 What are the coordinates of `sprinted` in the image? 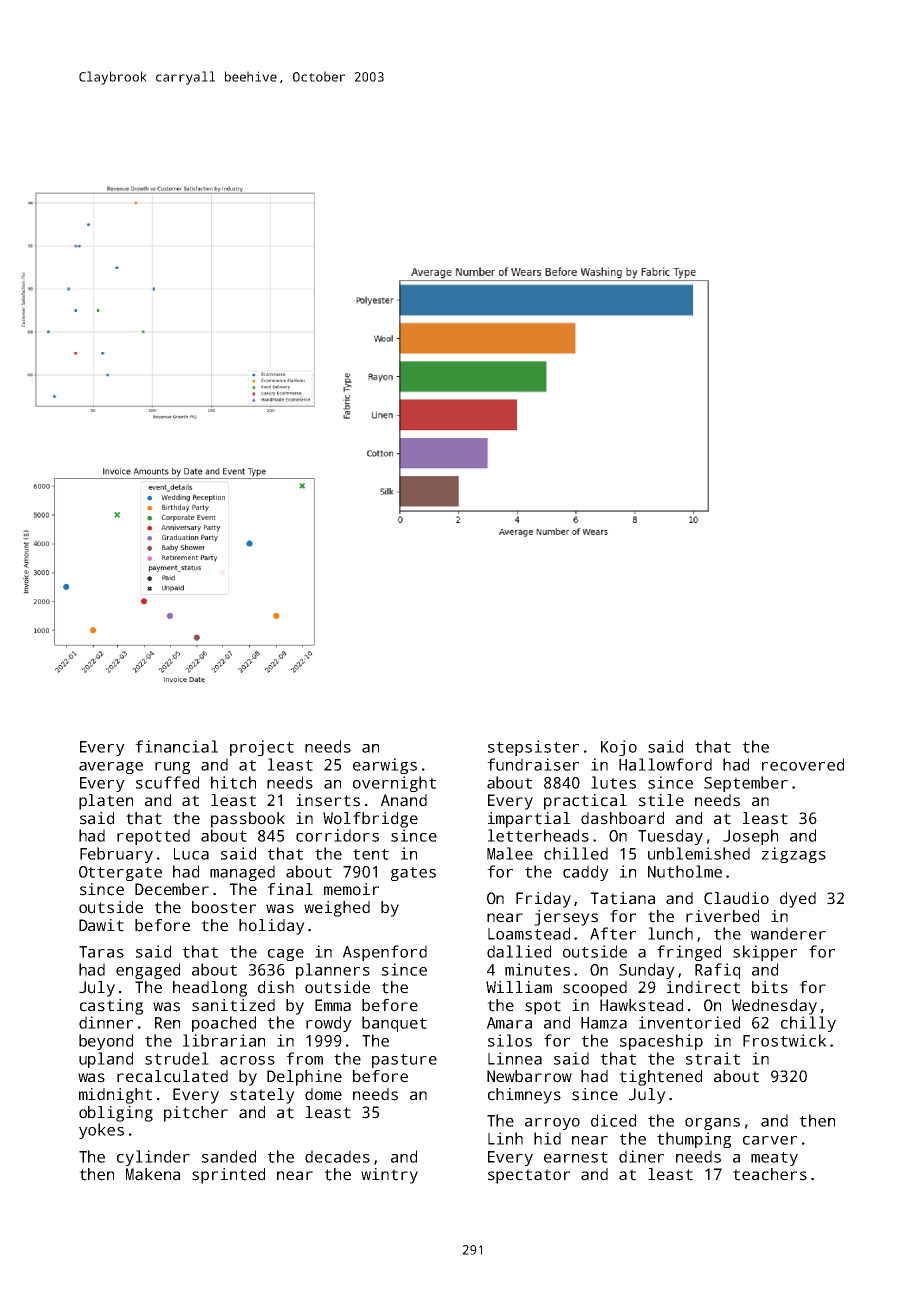 It's located at (228, 1176).
